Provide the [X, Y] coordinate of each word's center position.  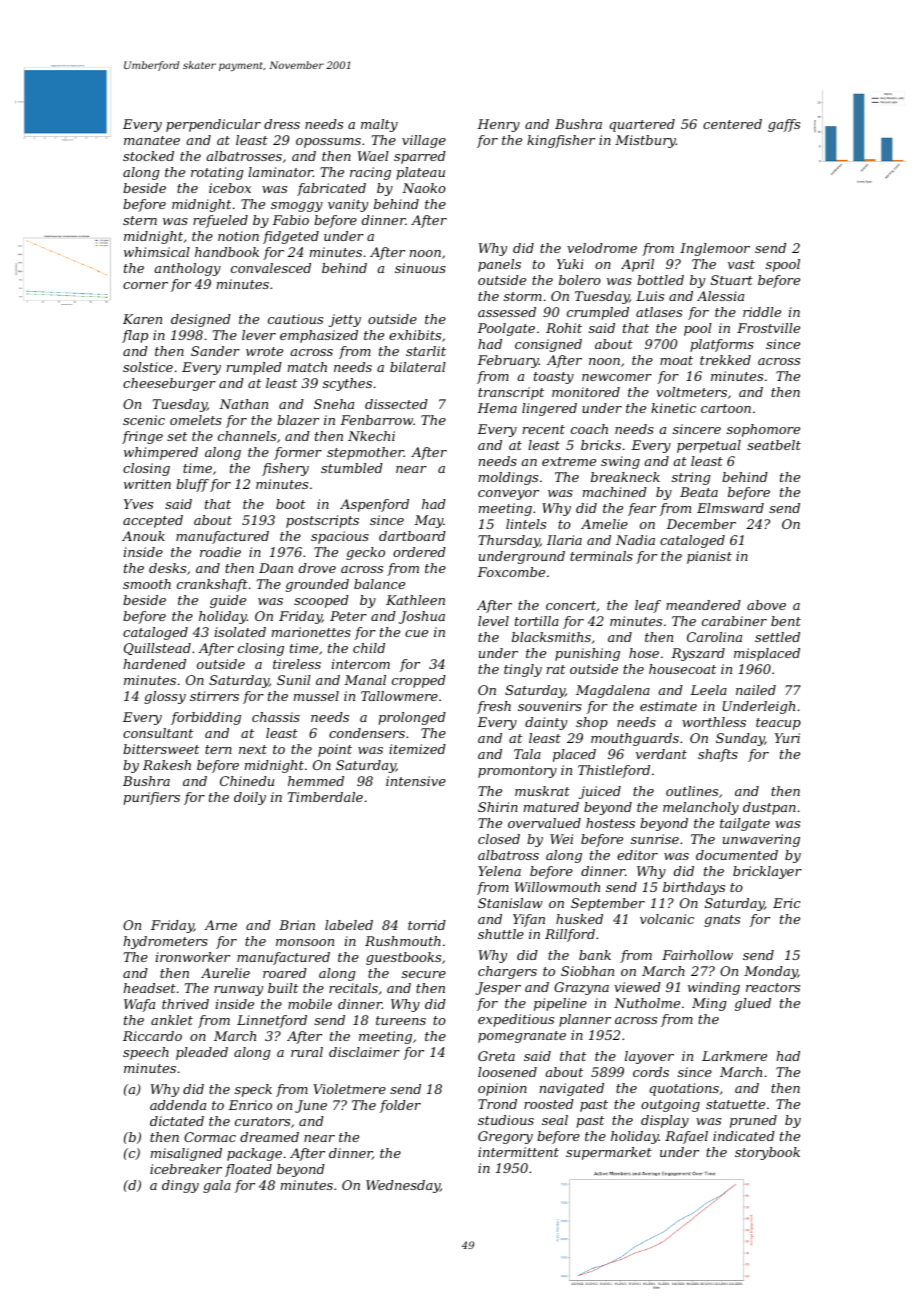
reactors [773, 987]
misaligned [186, 1154]
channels [247, 436]
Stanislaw [510, 903]
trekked [725, 360]
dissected [396, 404]
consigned [548, 345]
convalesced [271, 268]
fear [642, 509]
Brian [297, 925]
